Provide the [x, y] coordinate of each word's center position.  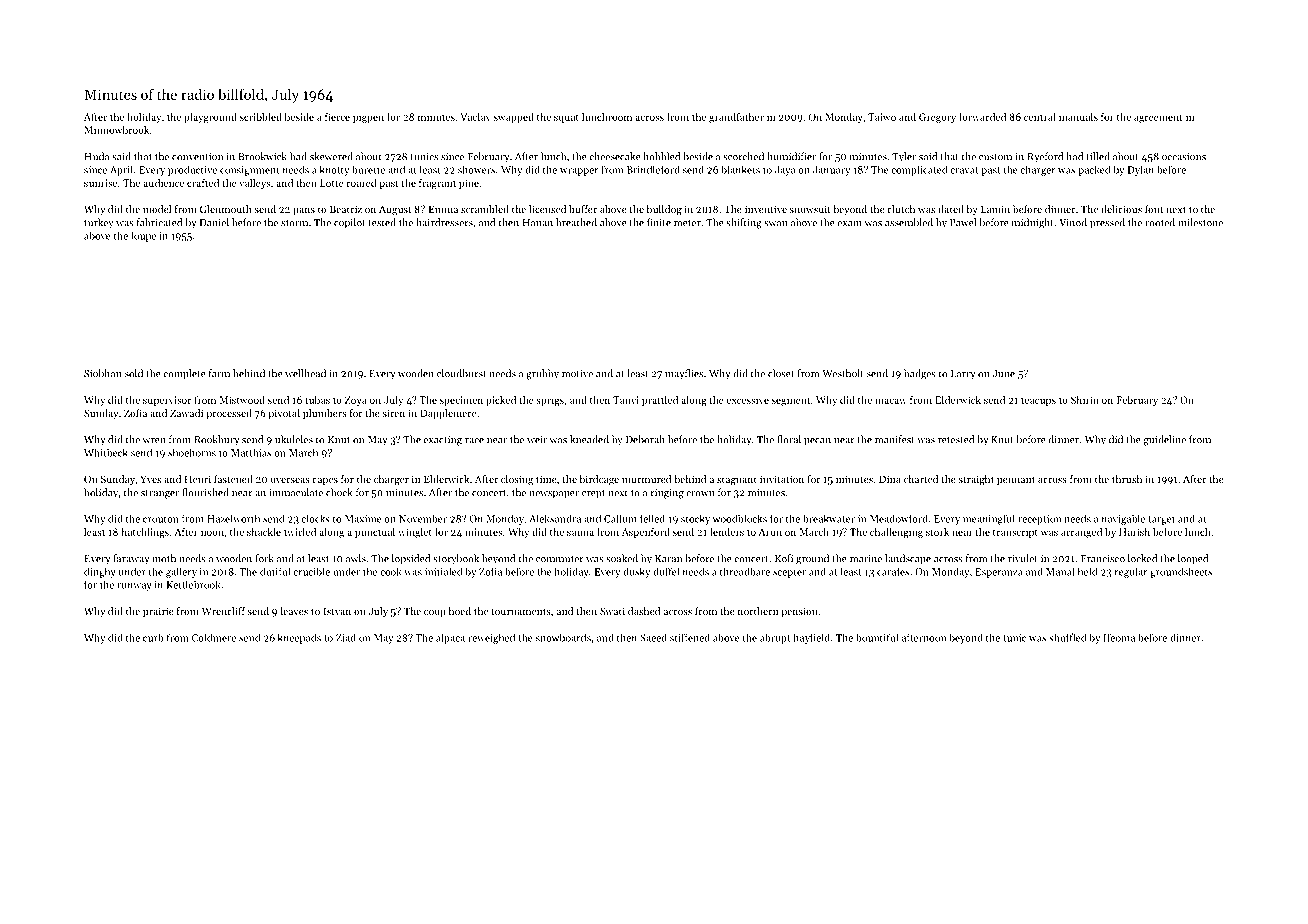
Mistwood [242, 400]
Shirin [1085, 400]
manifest [895, 439]
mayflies [684, 374]
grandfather [736, 118]
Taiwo [882, 117]
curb [153, 637]
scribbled [261, 117]
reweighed [491, 638]
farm [219, 373]
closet [781, 373]
